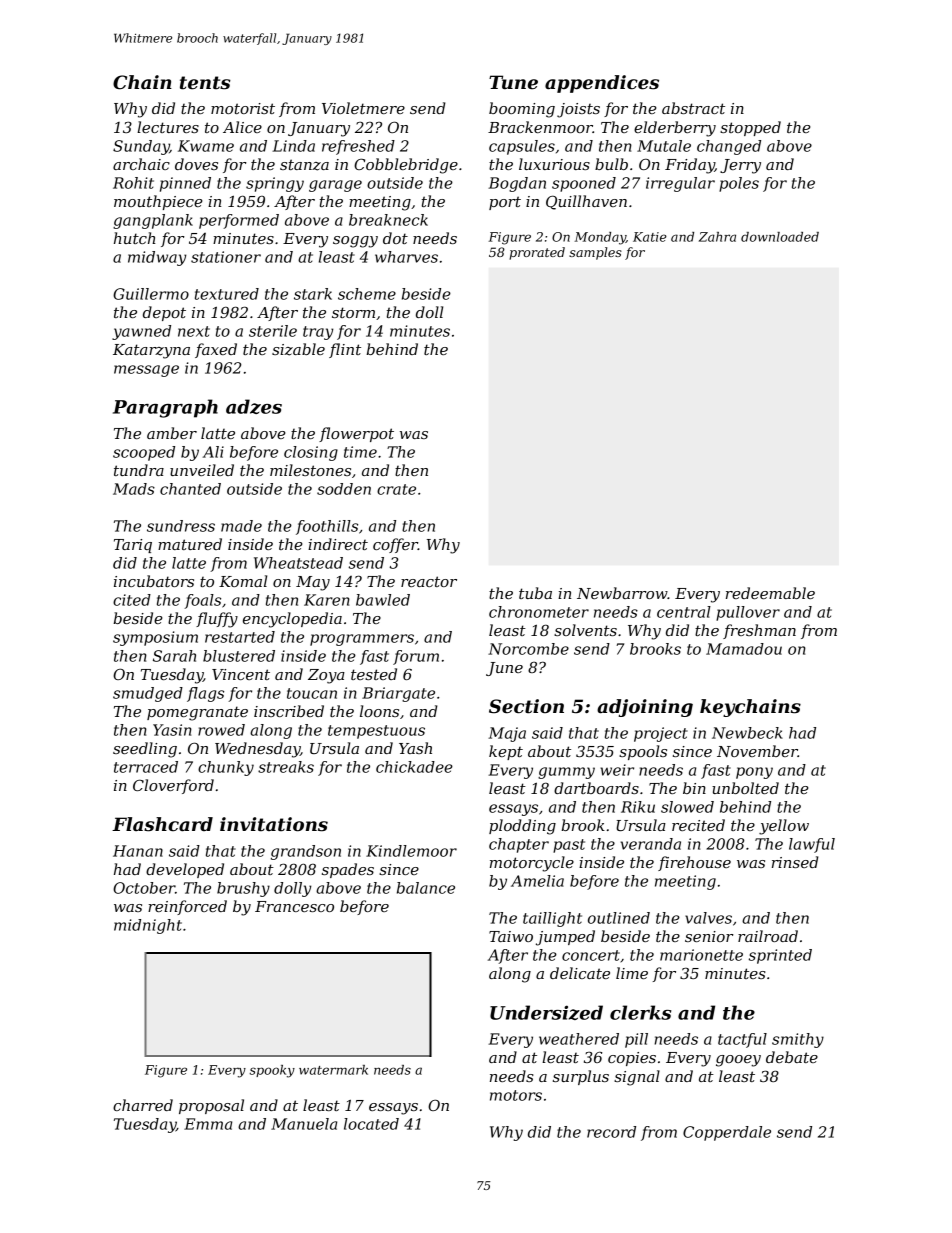 Image resolution: width=952 pixels, height=1233 pixels. I want to click on Francesco, so click(294, 906).
